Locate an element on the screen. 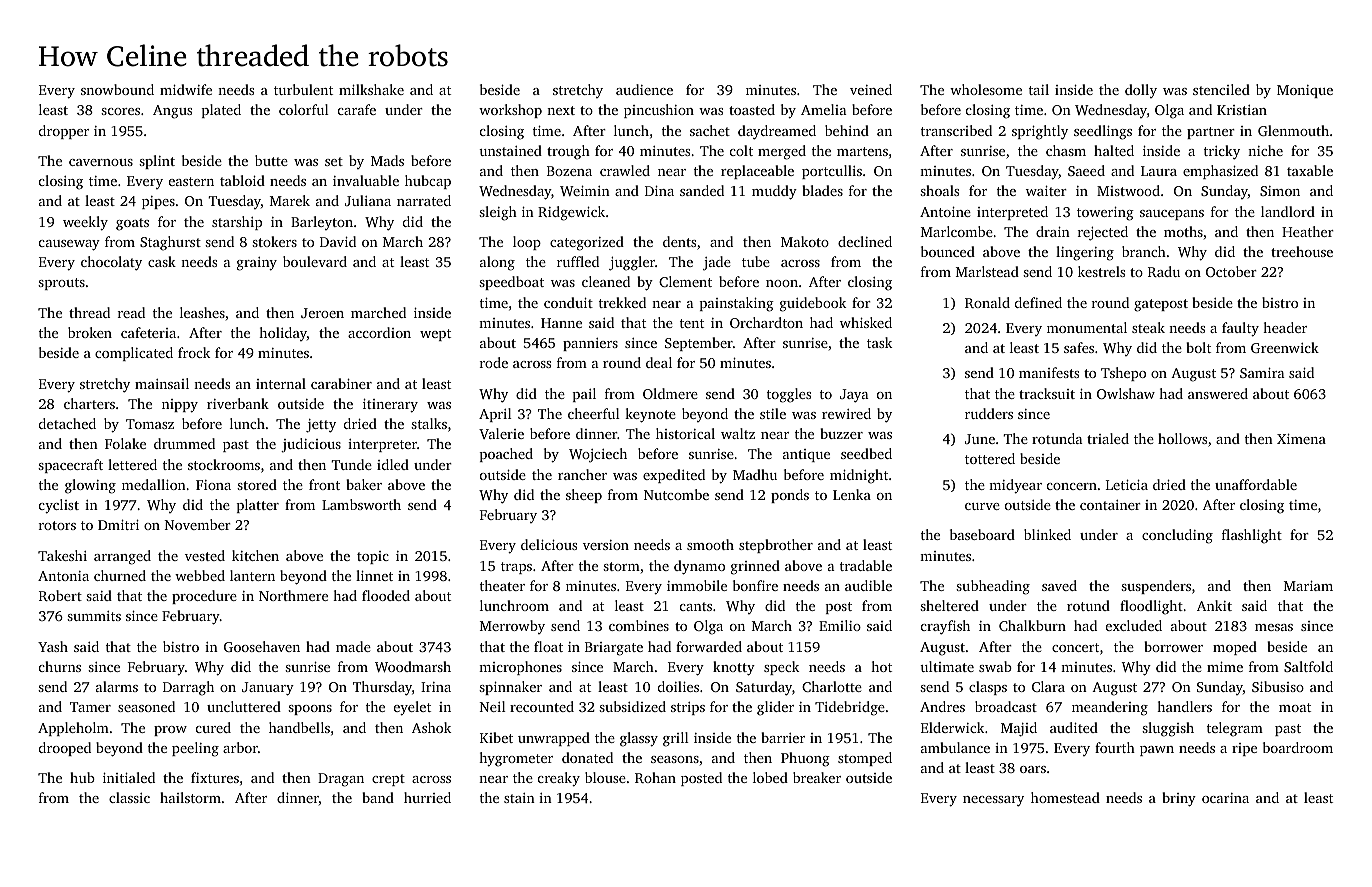 This screenshot has width=1372, height=887. Madhu is located at coordinates (755, 474).
